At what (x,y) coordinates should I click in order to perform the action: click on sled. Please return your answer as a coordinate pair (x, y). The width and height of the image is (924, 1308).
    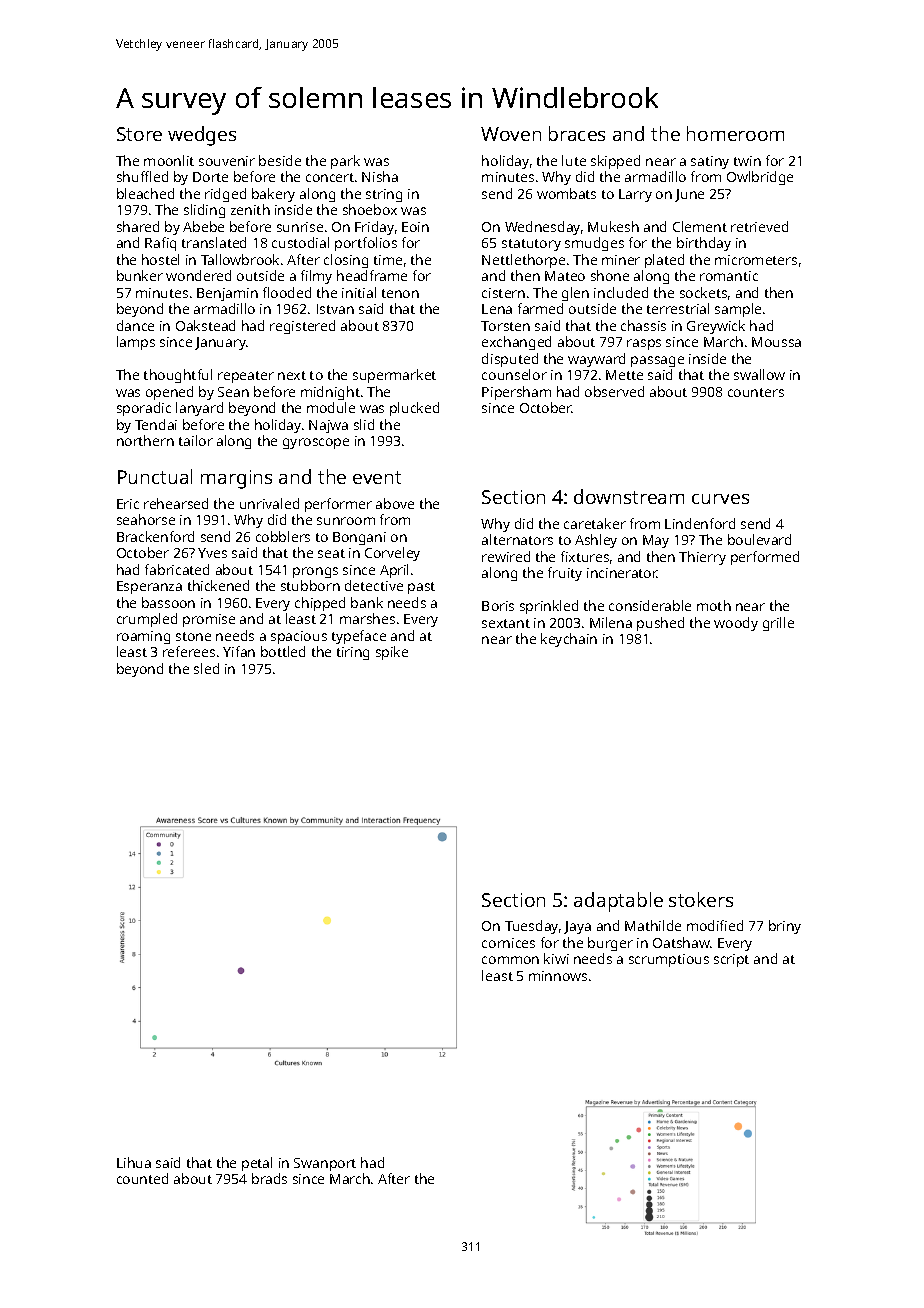
    Looking at the image, I should click on (206, 668).
